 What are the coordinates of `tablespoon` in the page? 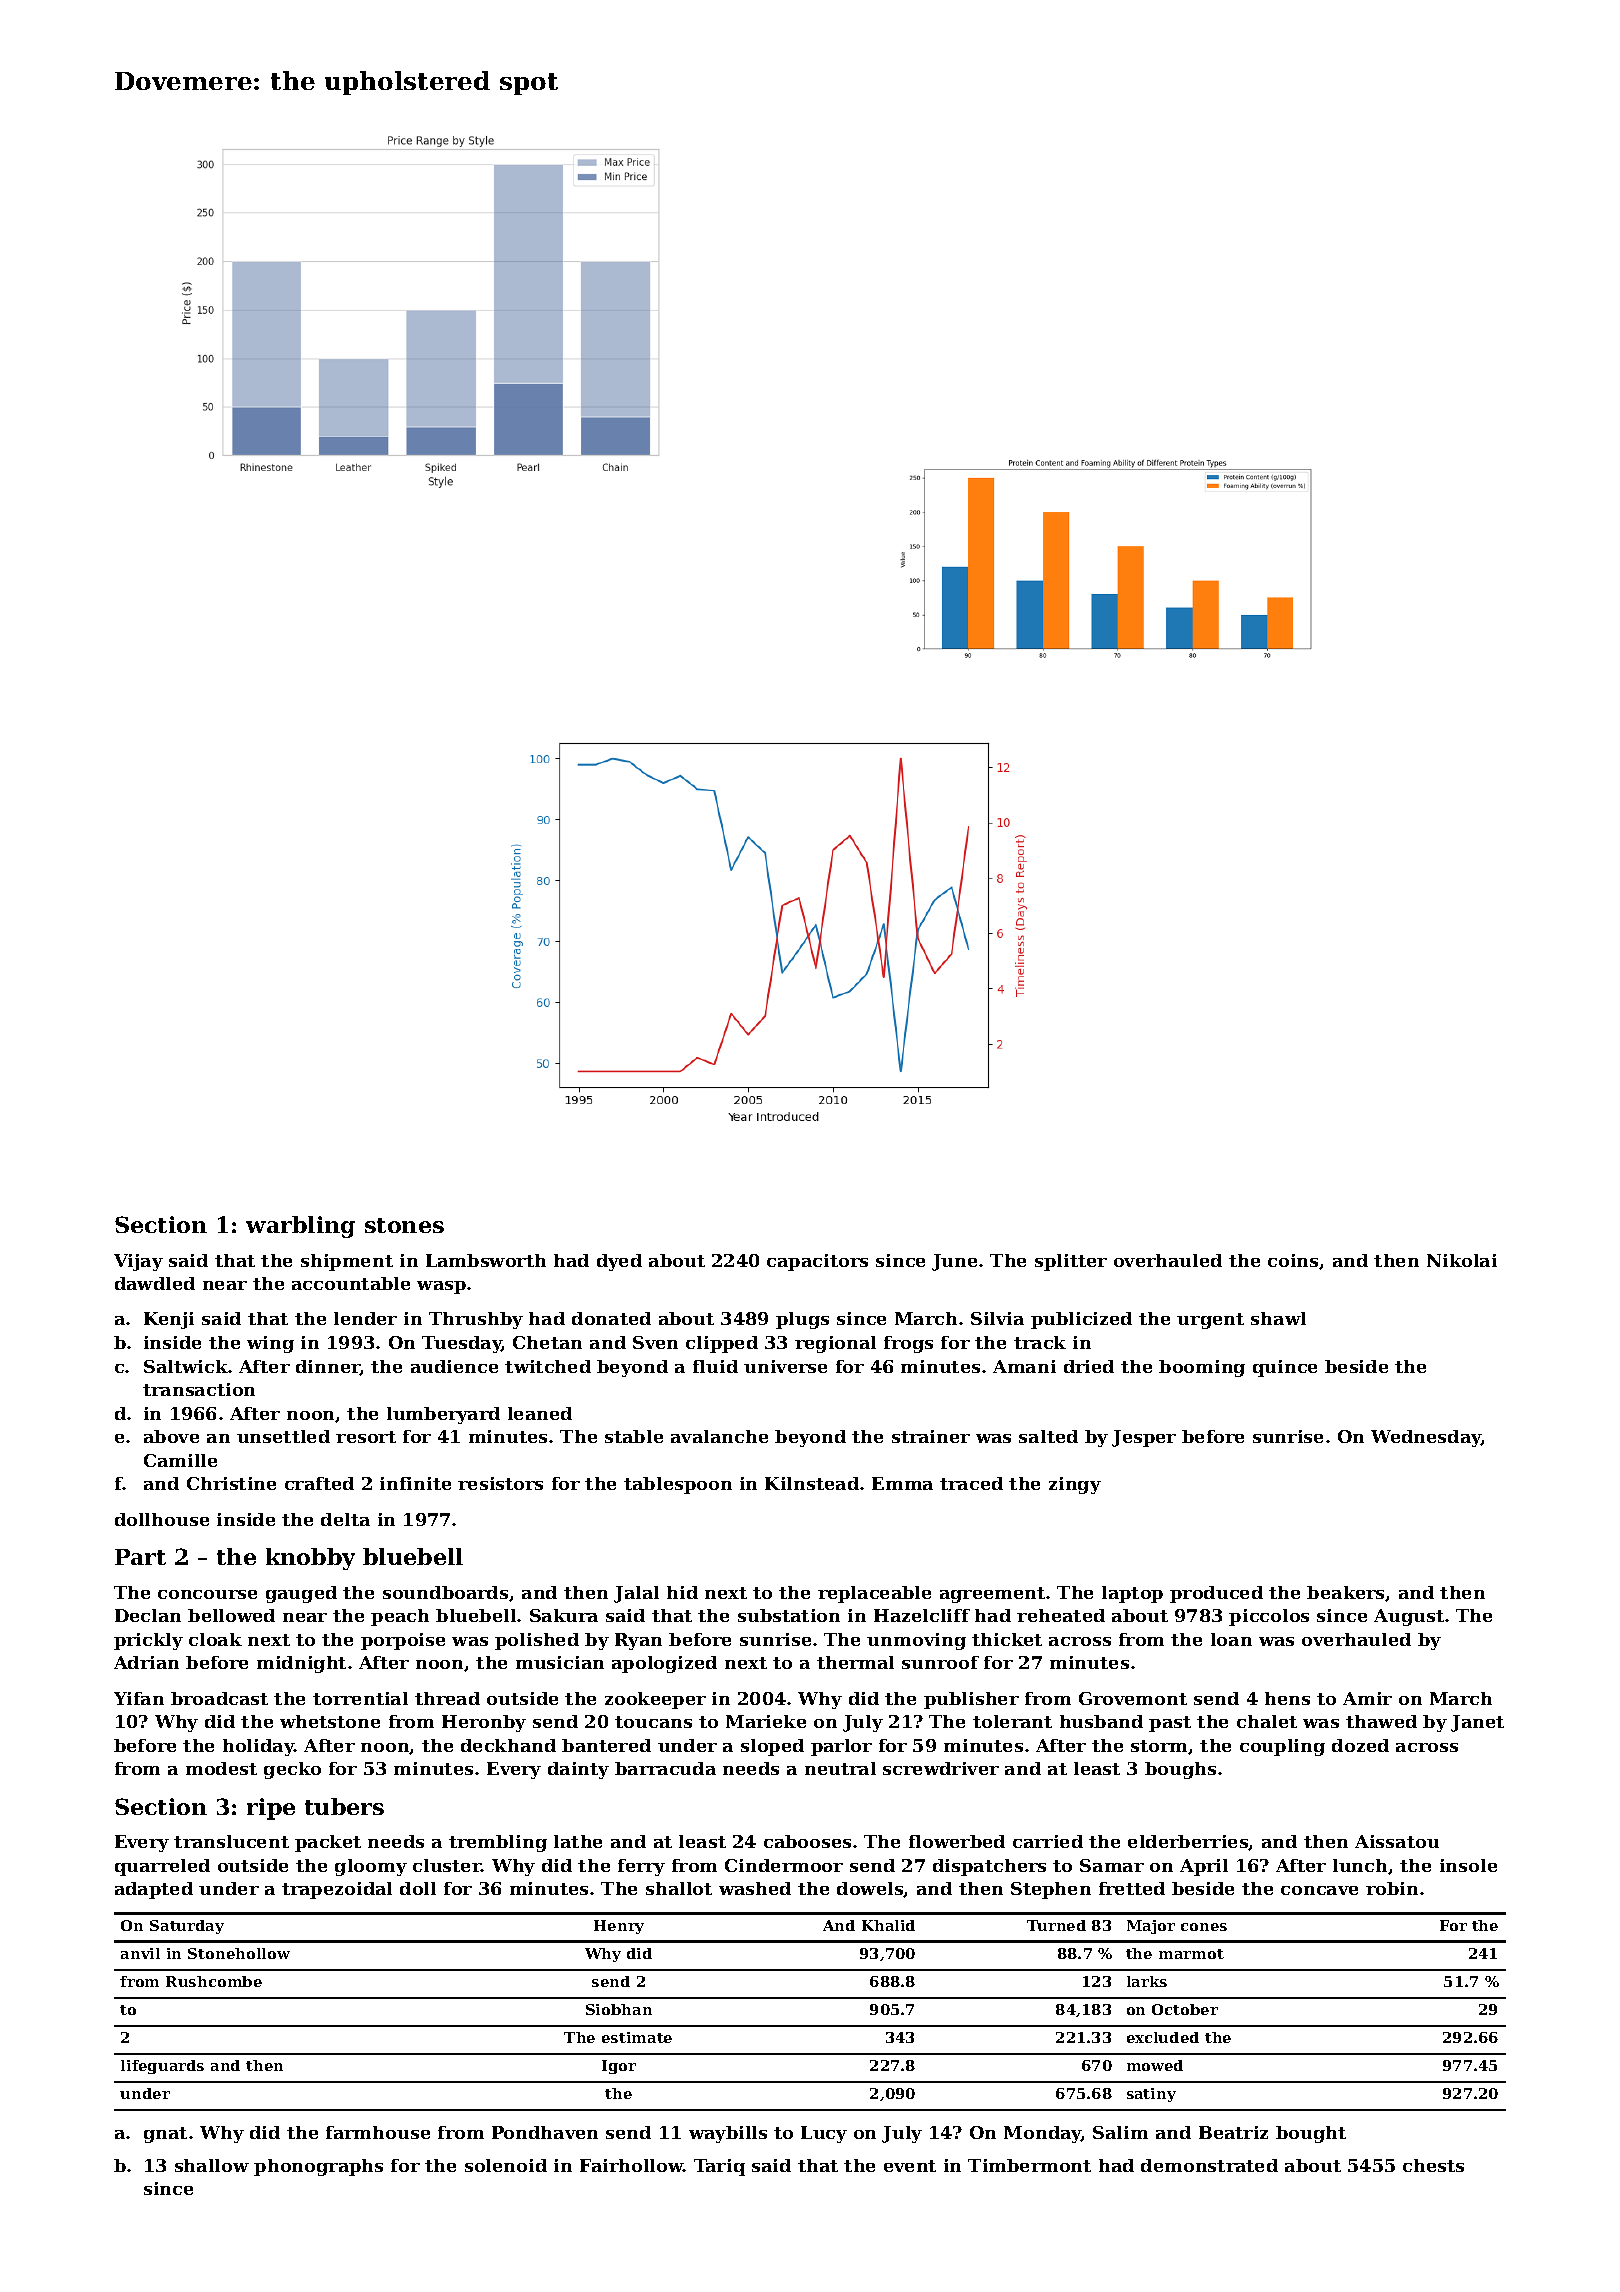 It's located at (678, 1485).
